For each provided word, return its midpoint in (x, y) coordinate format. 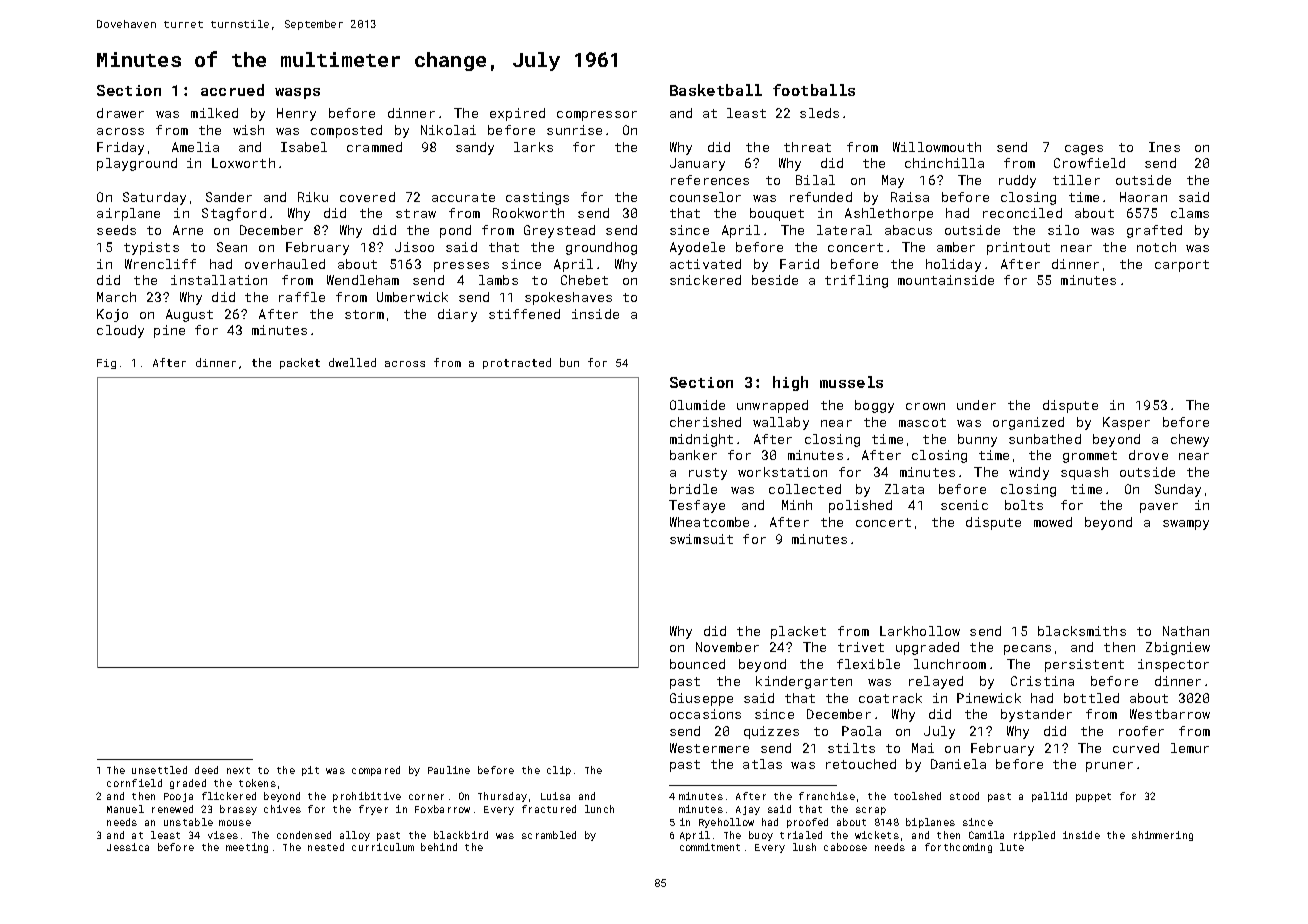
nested (326, 847)
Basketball (716, 90)
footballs (814, 90)
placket (798, 632)
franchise (827, 796)
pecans (1027, 650)
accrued (232, 90)
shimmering (1162, 836)
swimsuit (701, 539)
